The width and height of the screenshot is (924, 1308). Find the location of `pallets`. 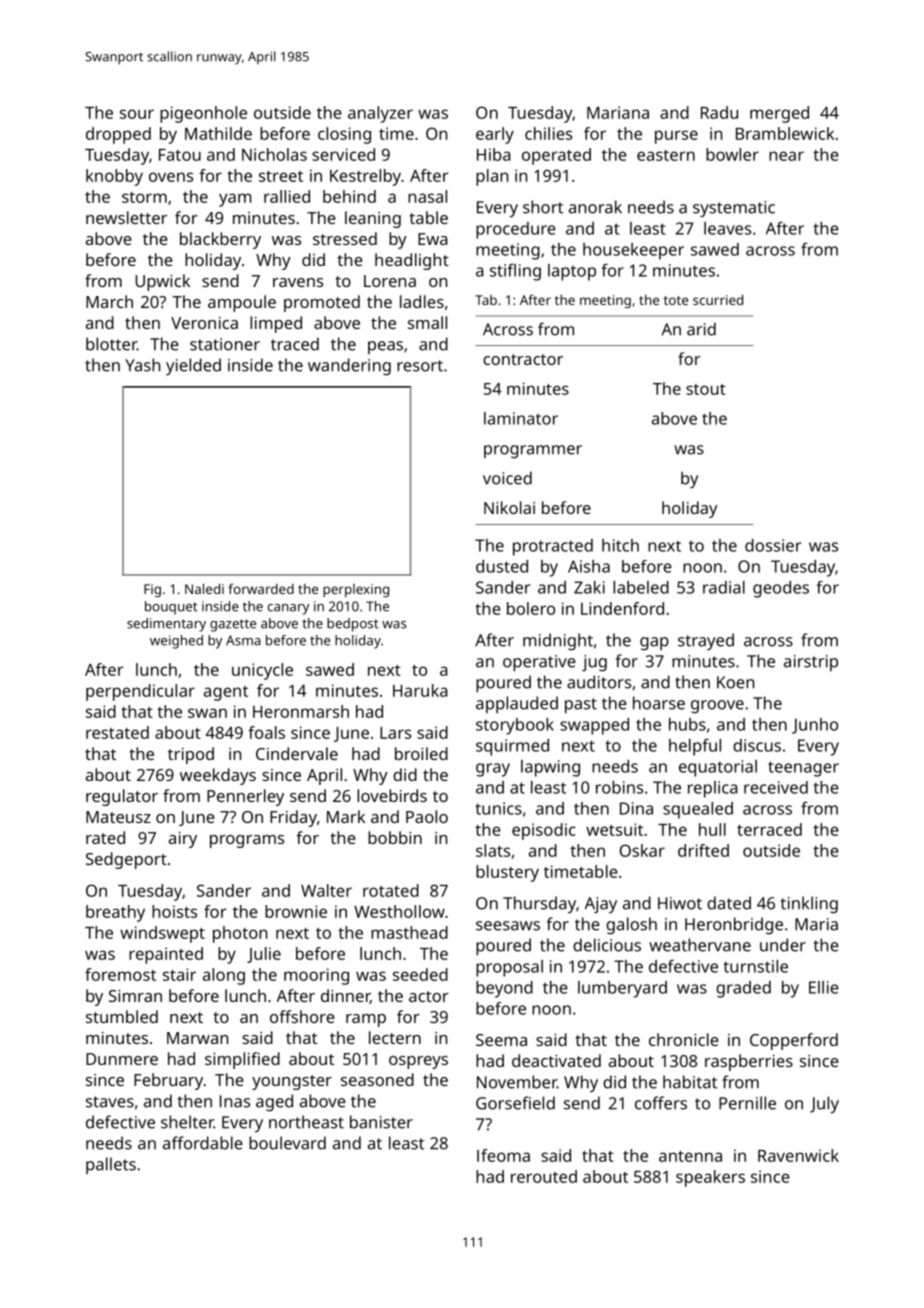

pallets is located at coordinates (111, 1165).
